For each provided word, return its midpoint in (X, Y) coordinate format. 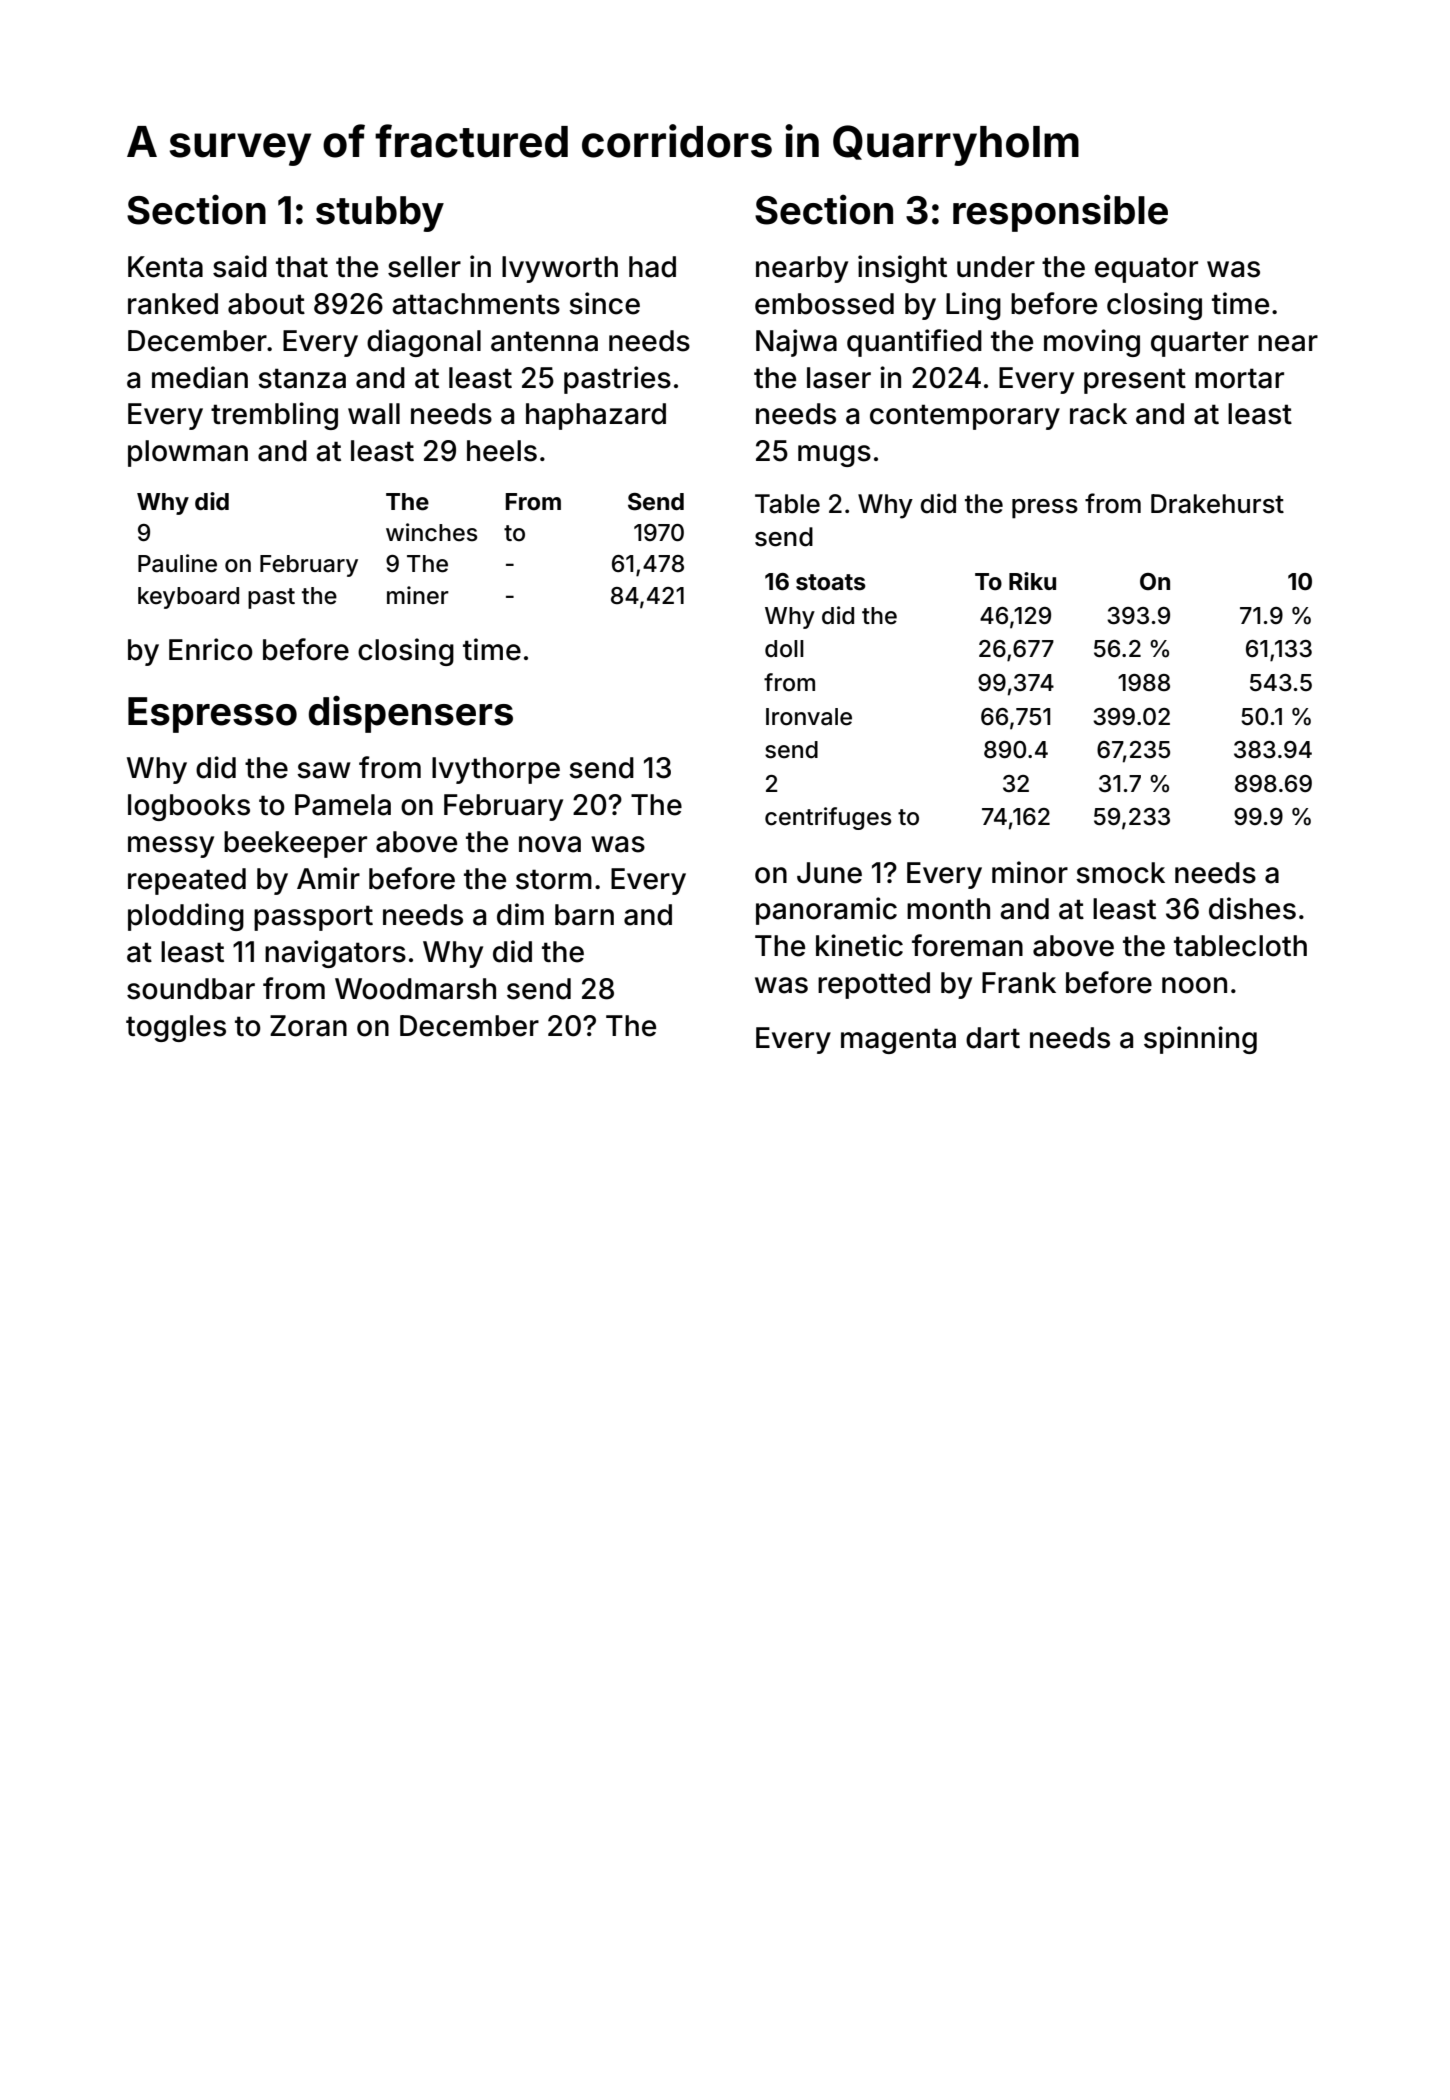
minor (1030, 872)
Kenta (165, 267)
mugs (834, 456)
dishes (1252, 908)
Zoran (308, 1026)
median (200, 377)
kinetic (859, 945)
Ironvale (809, 717)
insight (902, 269)
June (829, 873)
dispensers (411, 714)
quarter (1200, 344)
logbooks (189, 807)
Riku (1032, 581)
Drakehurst (1217, 504)
